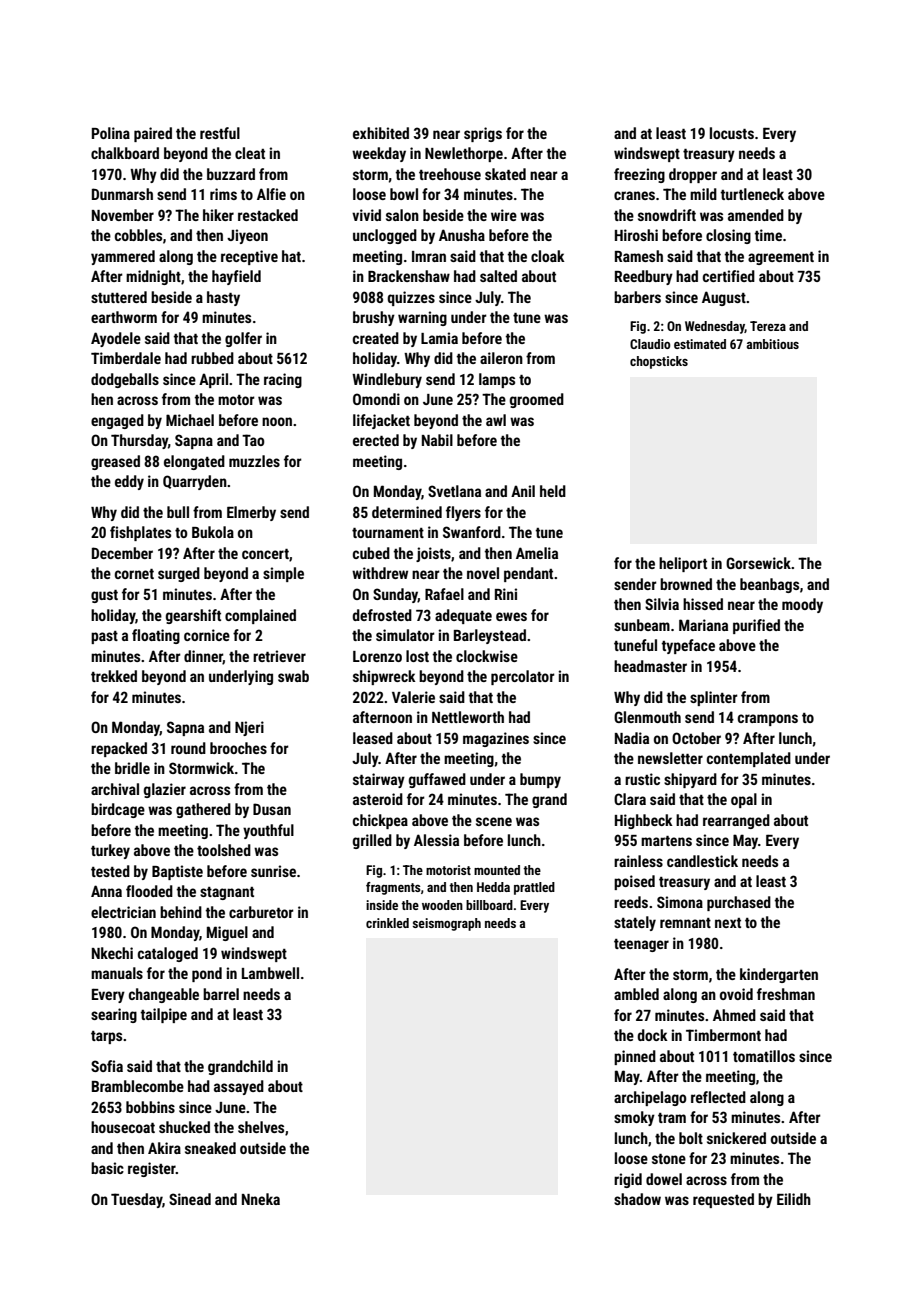  What do you see at coordinates (494, 821) in the document?
I see `scene` at bounding box center [494, 821].
